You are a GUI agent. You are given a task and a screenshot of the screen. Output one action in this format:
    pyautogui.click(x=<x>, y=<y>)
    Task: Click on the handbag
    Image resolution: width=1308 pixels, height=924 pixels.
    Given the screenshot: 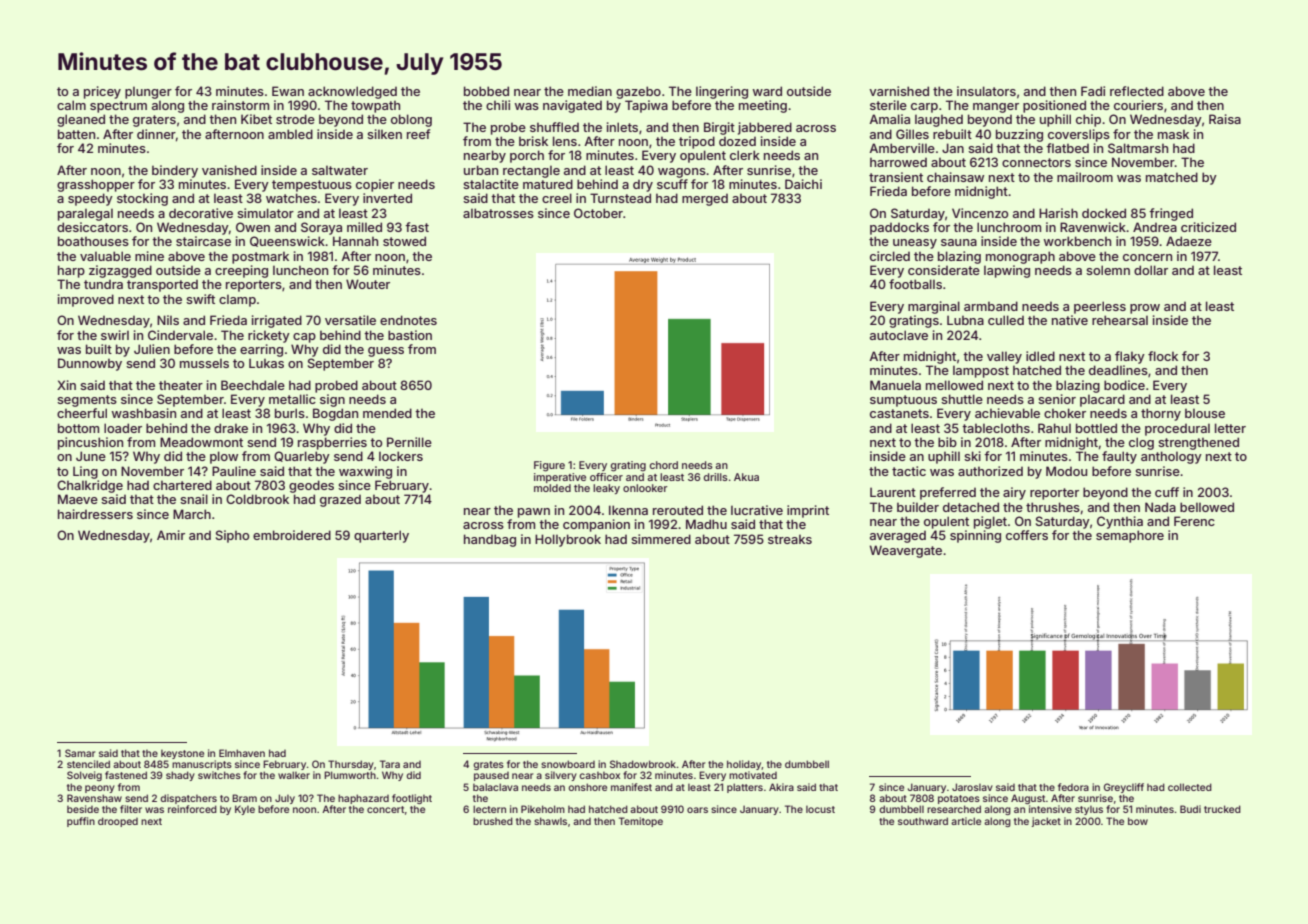 What is the action you would take?
    pyautogui.click(x=490, y=540)
